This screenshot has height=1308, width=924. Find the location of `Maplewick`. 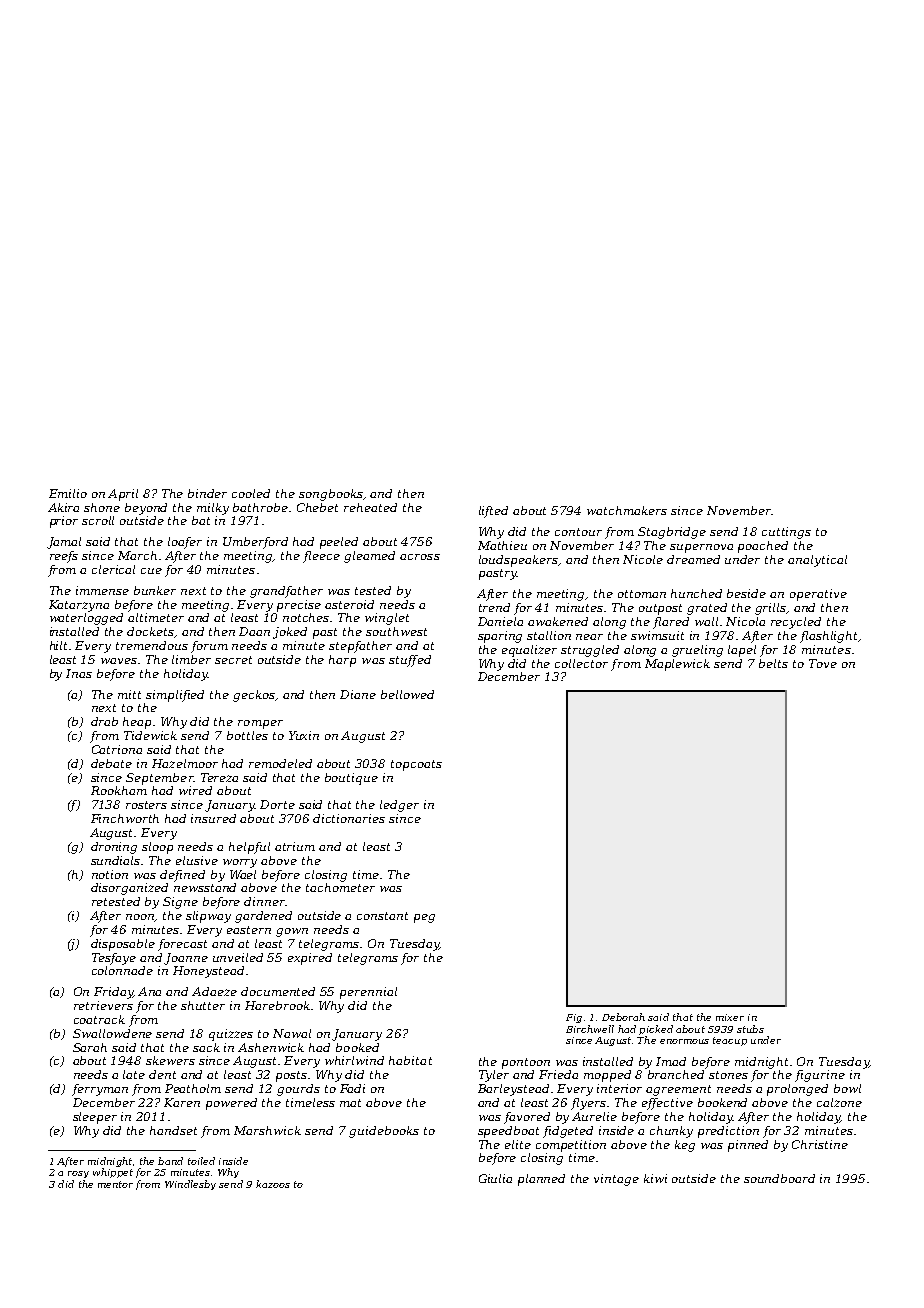

Maplewick is located at coordinates (677, 665).
